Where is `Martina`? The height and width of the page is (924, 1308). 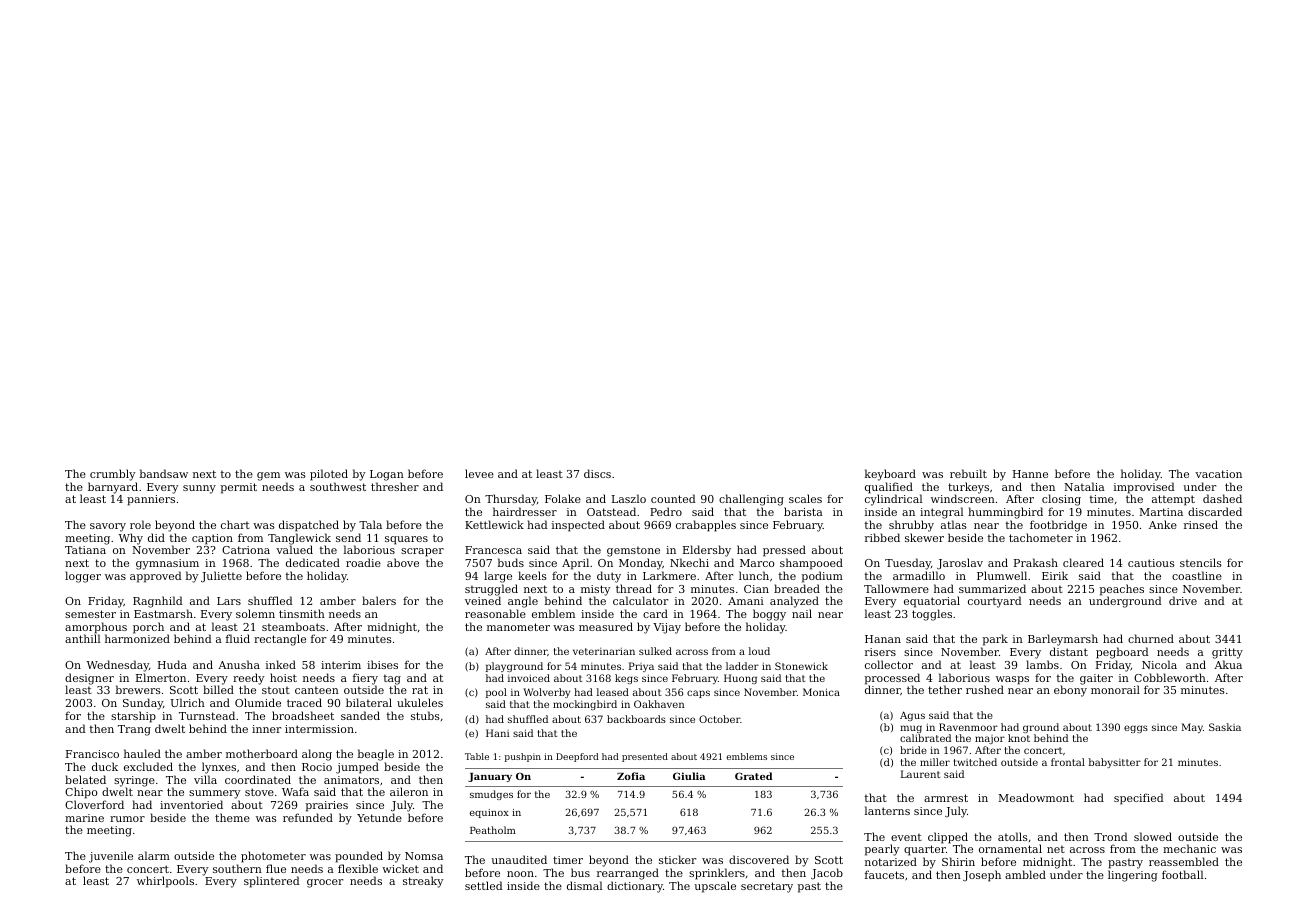 Martina is located at coordinates (1161, 512).
